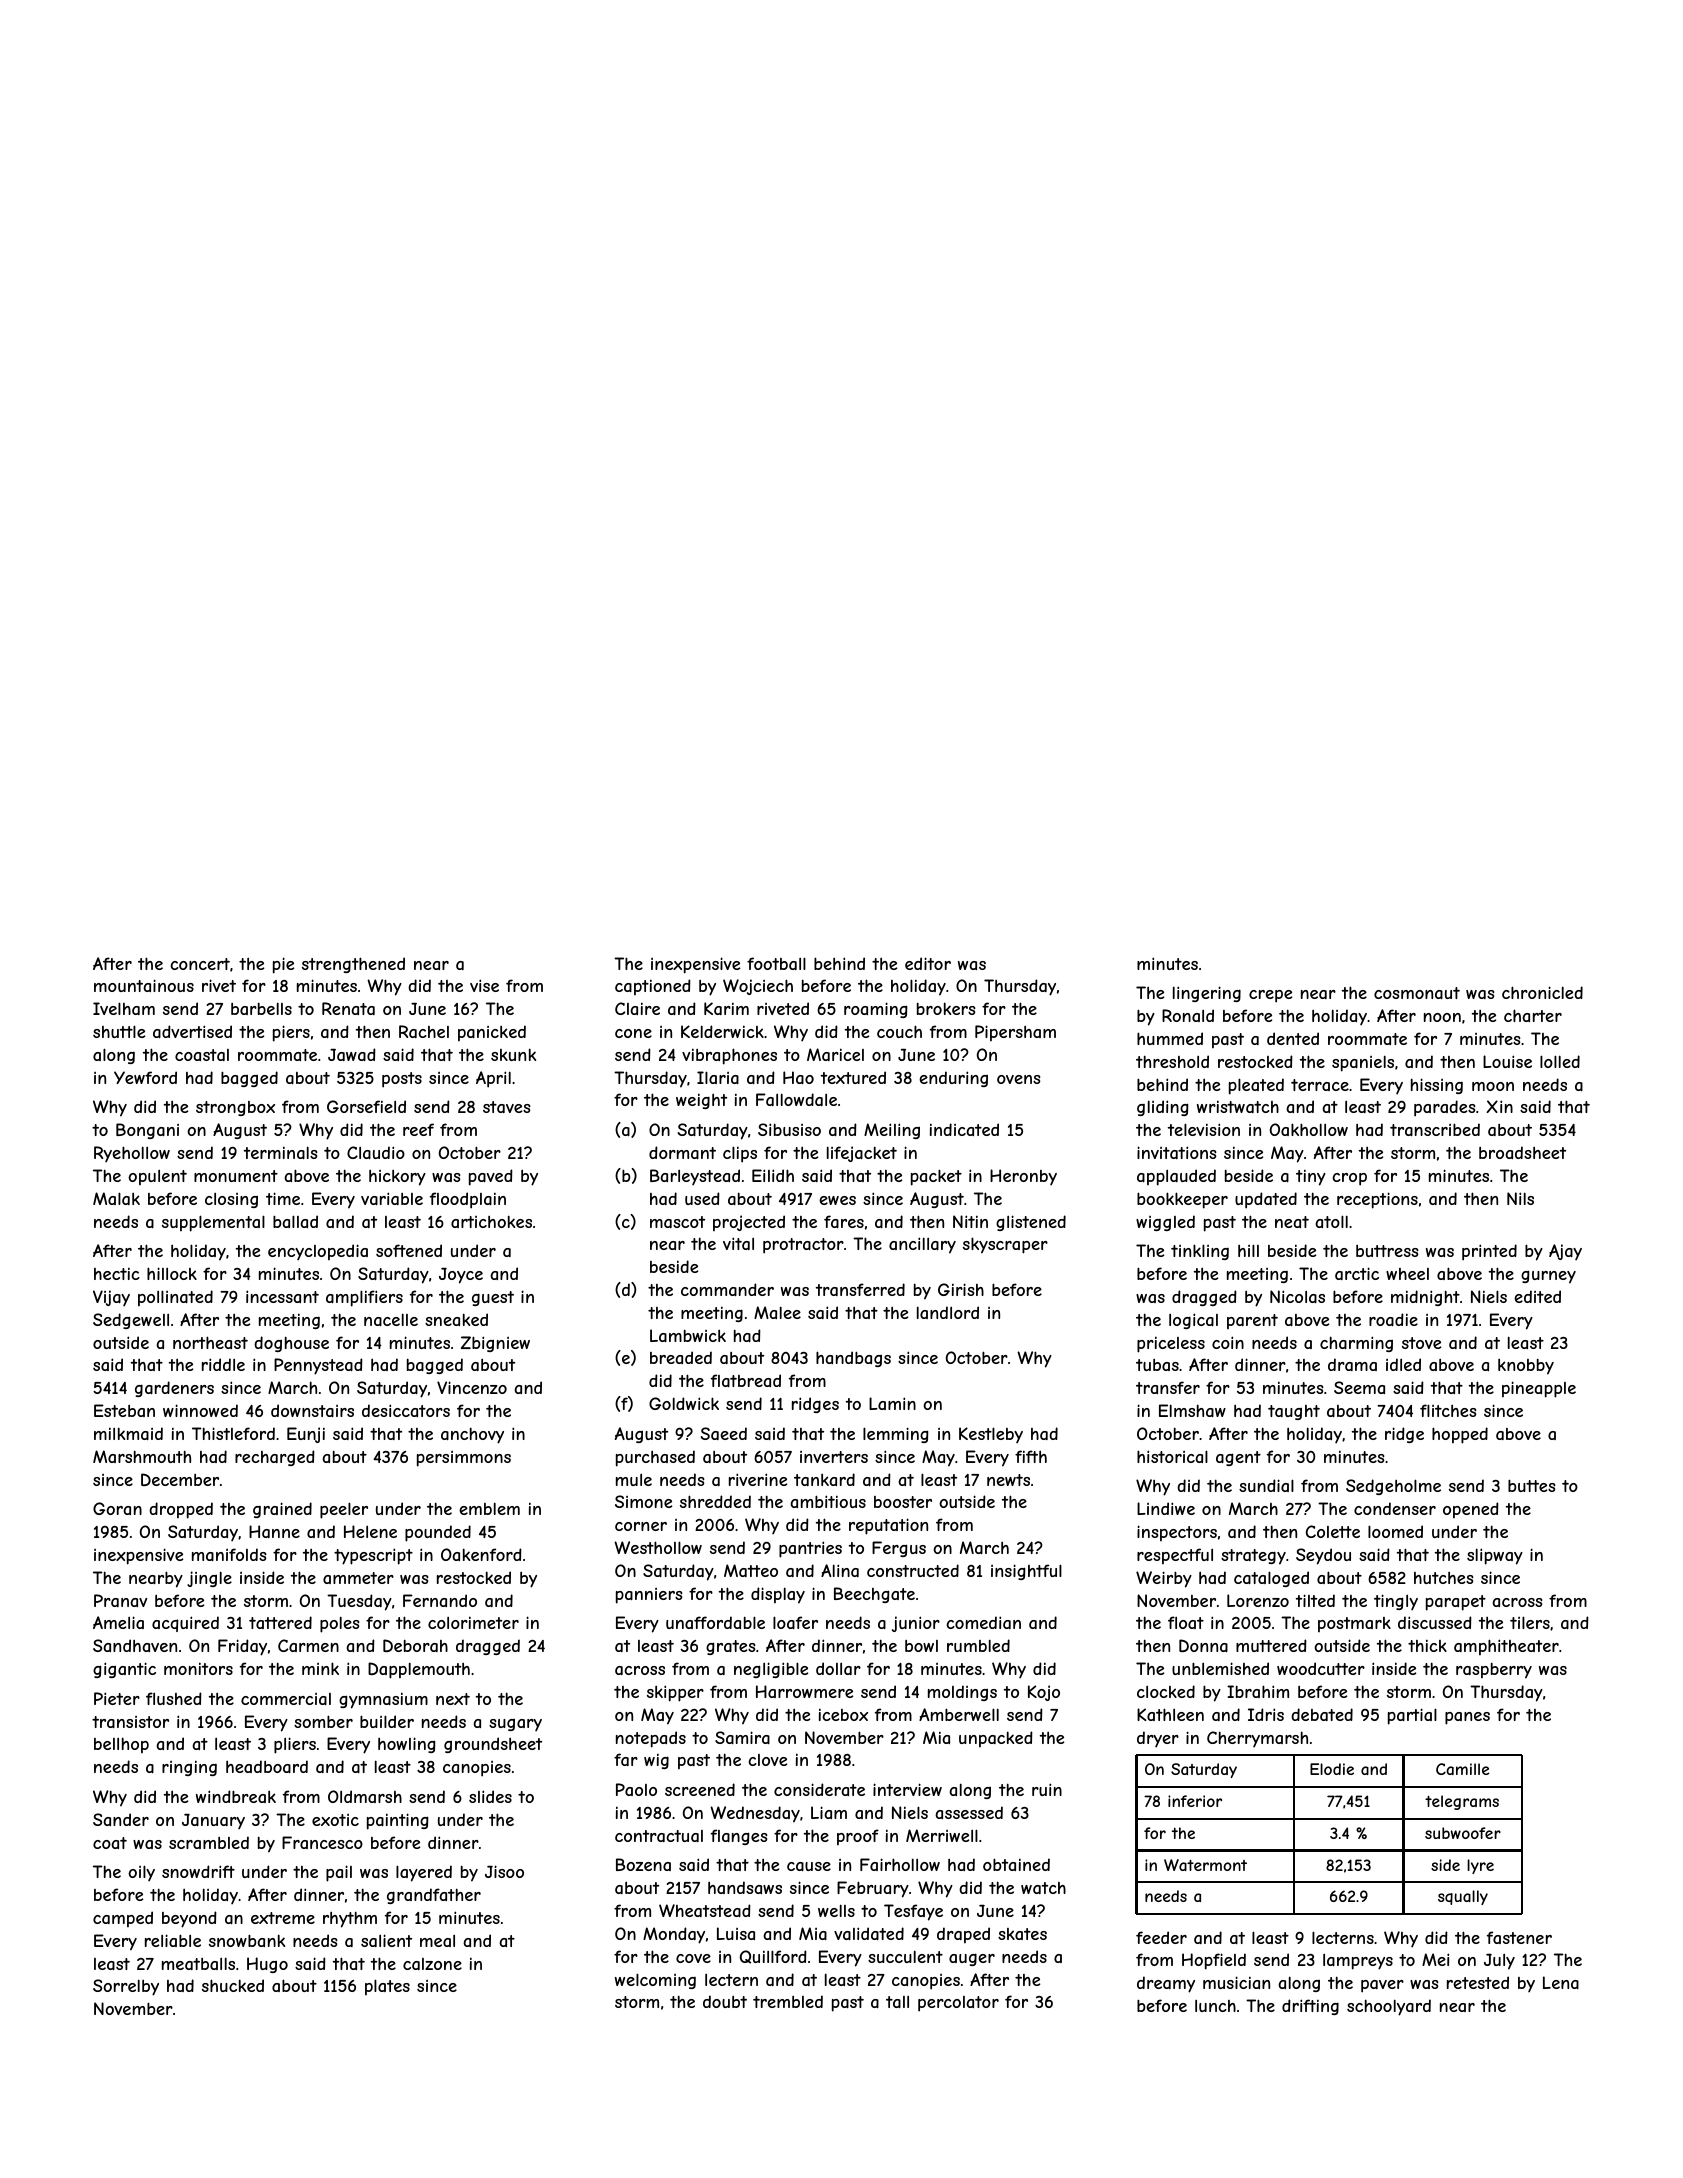 The width and height of the page is (1683, 2178). Describe the element at coordinates (280, 1622) in the page. I see `tattered` at that location.
